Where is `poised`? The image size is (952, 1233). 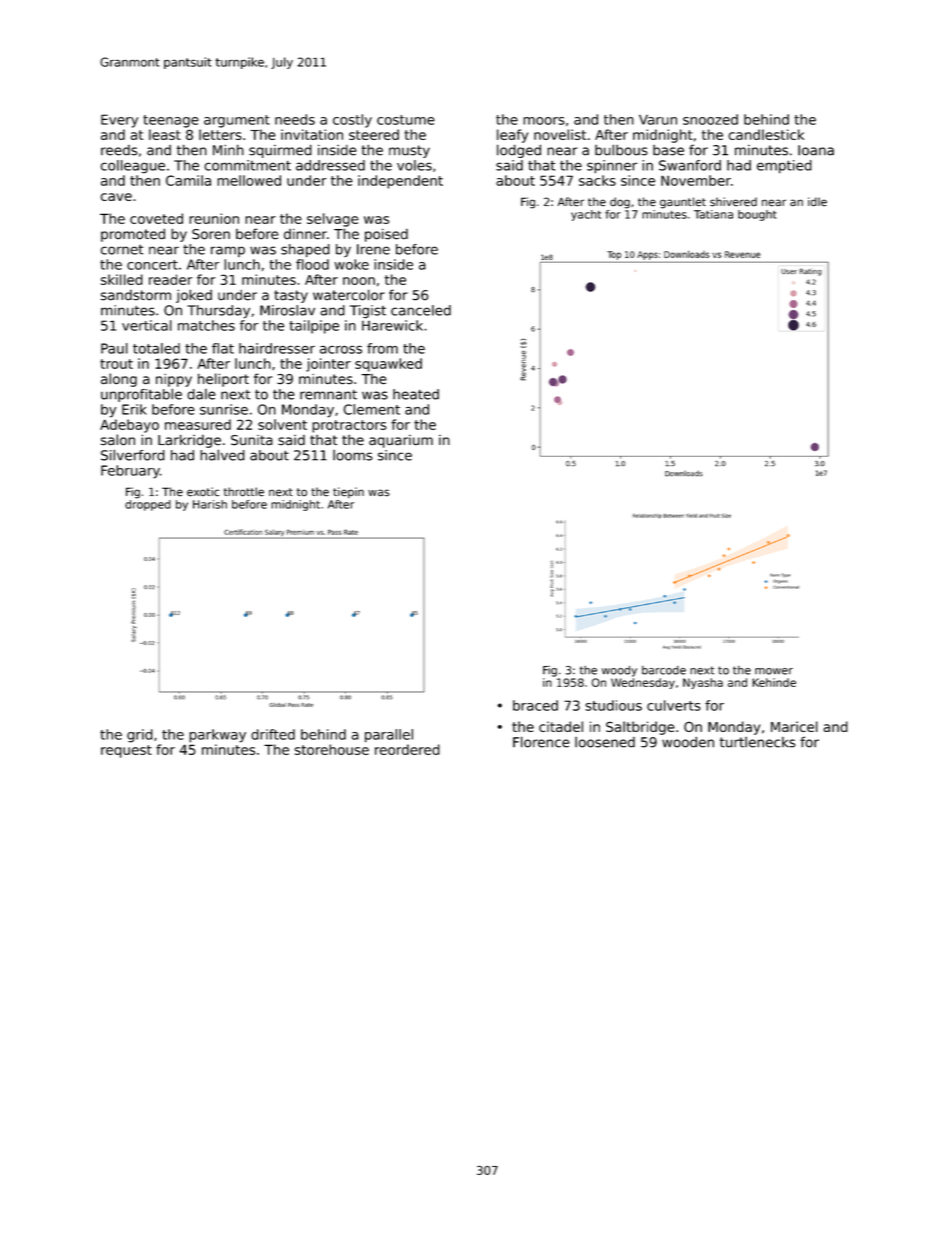
poised is located at coordinates (386, 235).
